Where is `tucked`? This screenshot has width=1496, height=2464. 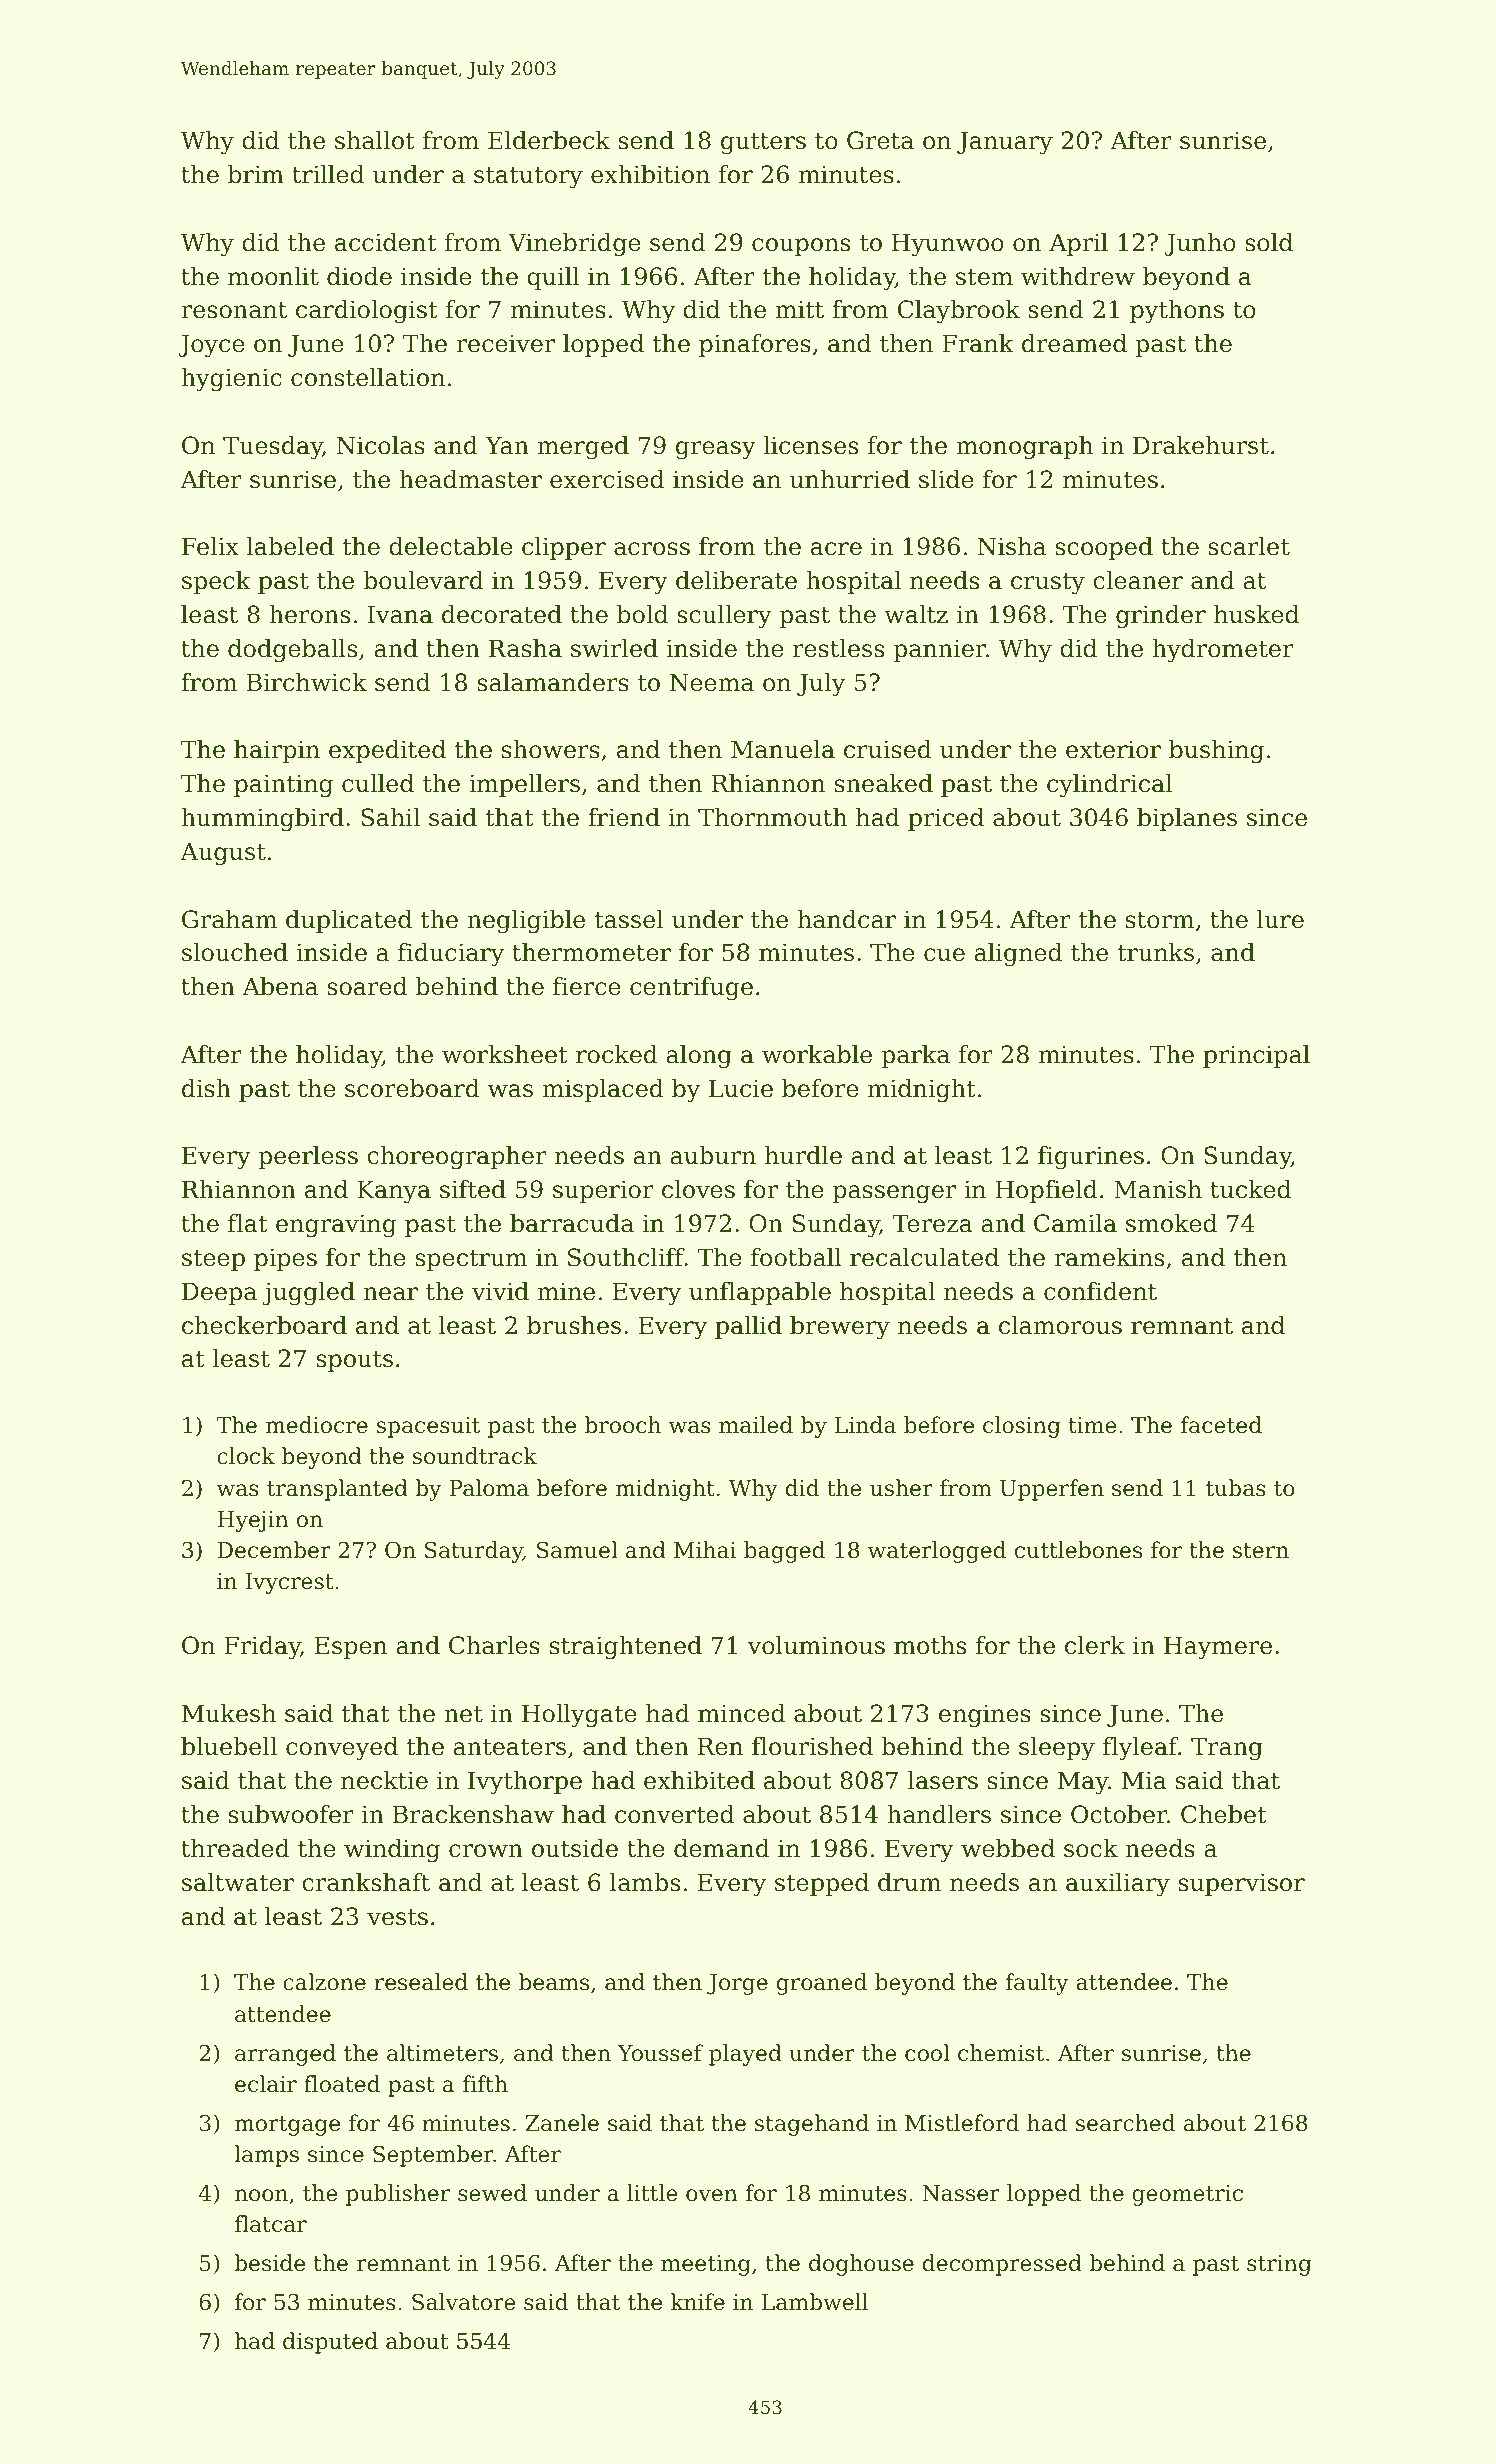
tucked is located at coordinates (1250, 1189).
